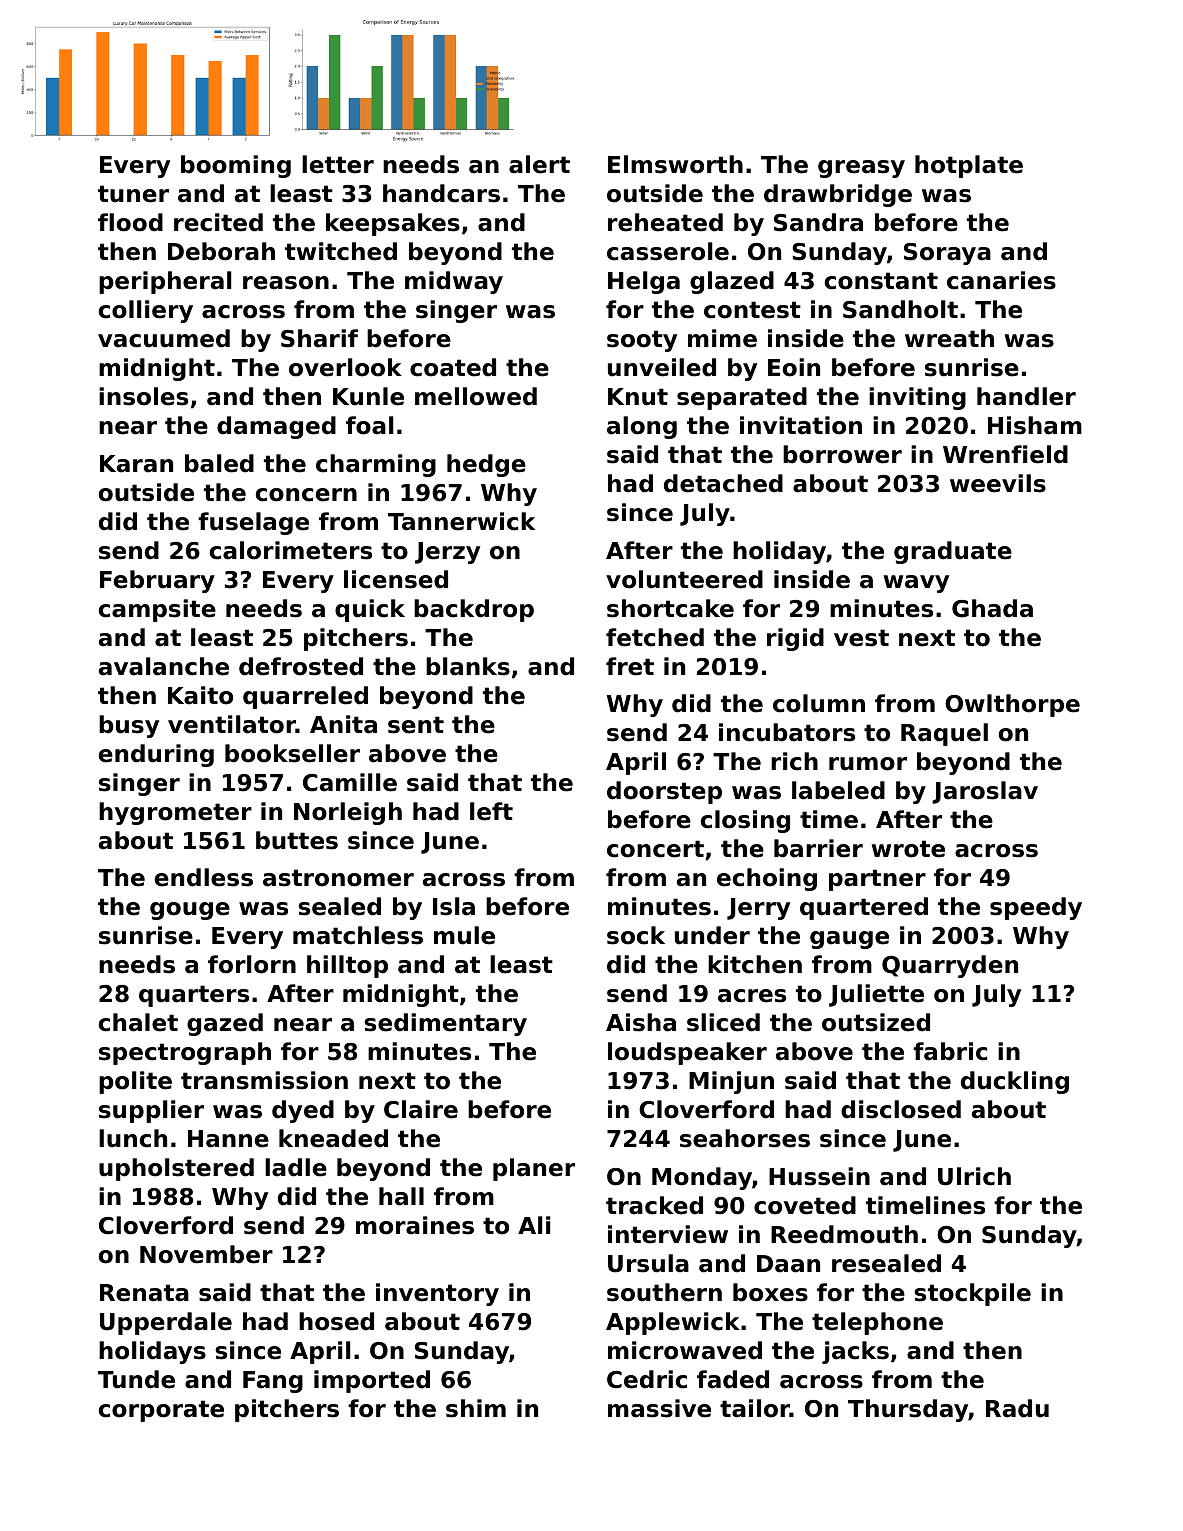 Image resolution: width=1183 pixels, height=1531 pixels. Describe the element at coordinates (838, 195) in the screenshot. I see `drawbridge` at that location.
